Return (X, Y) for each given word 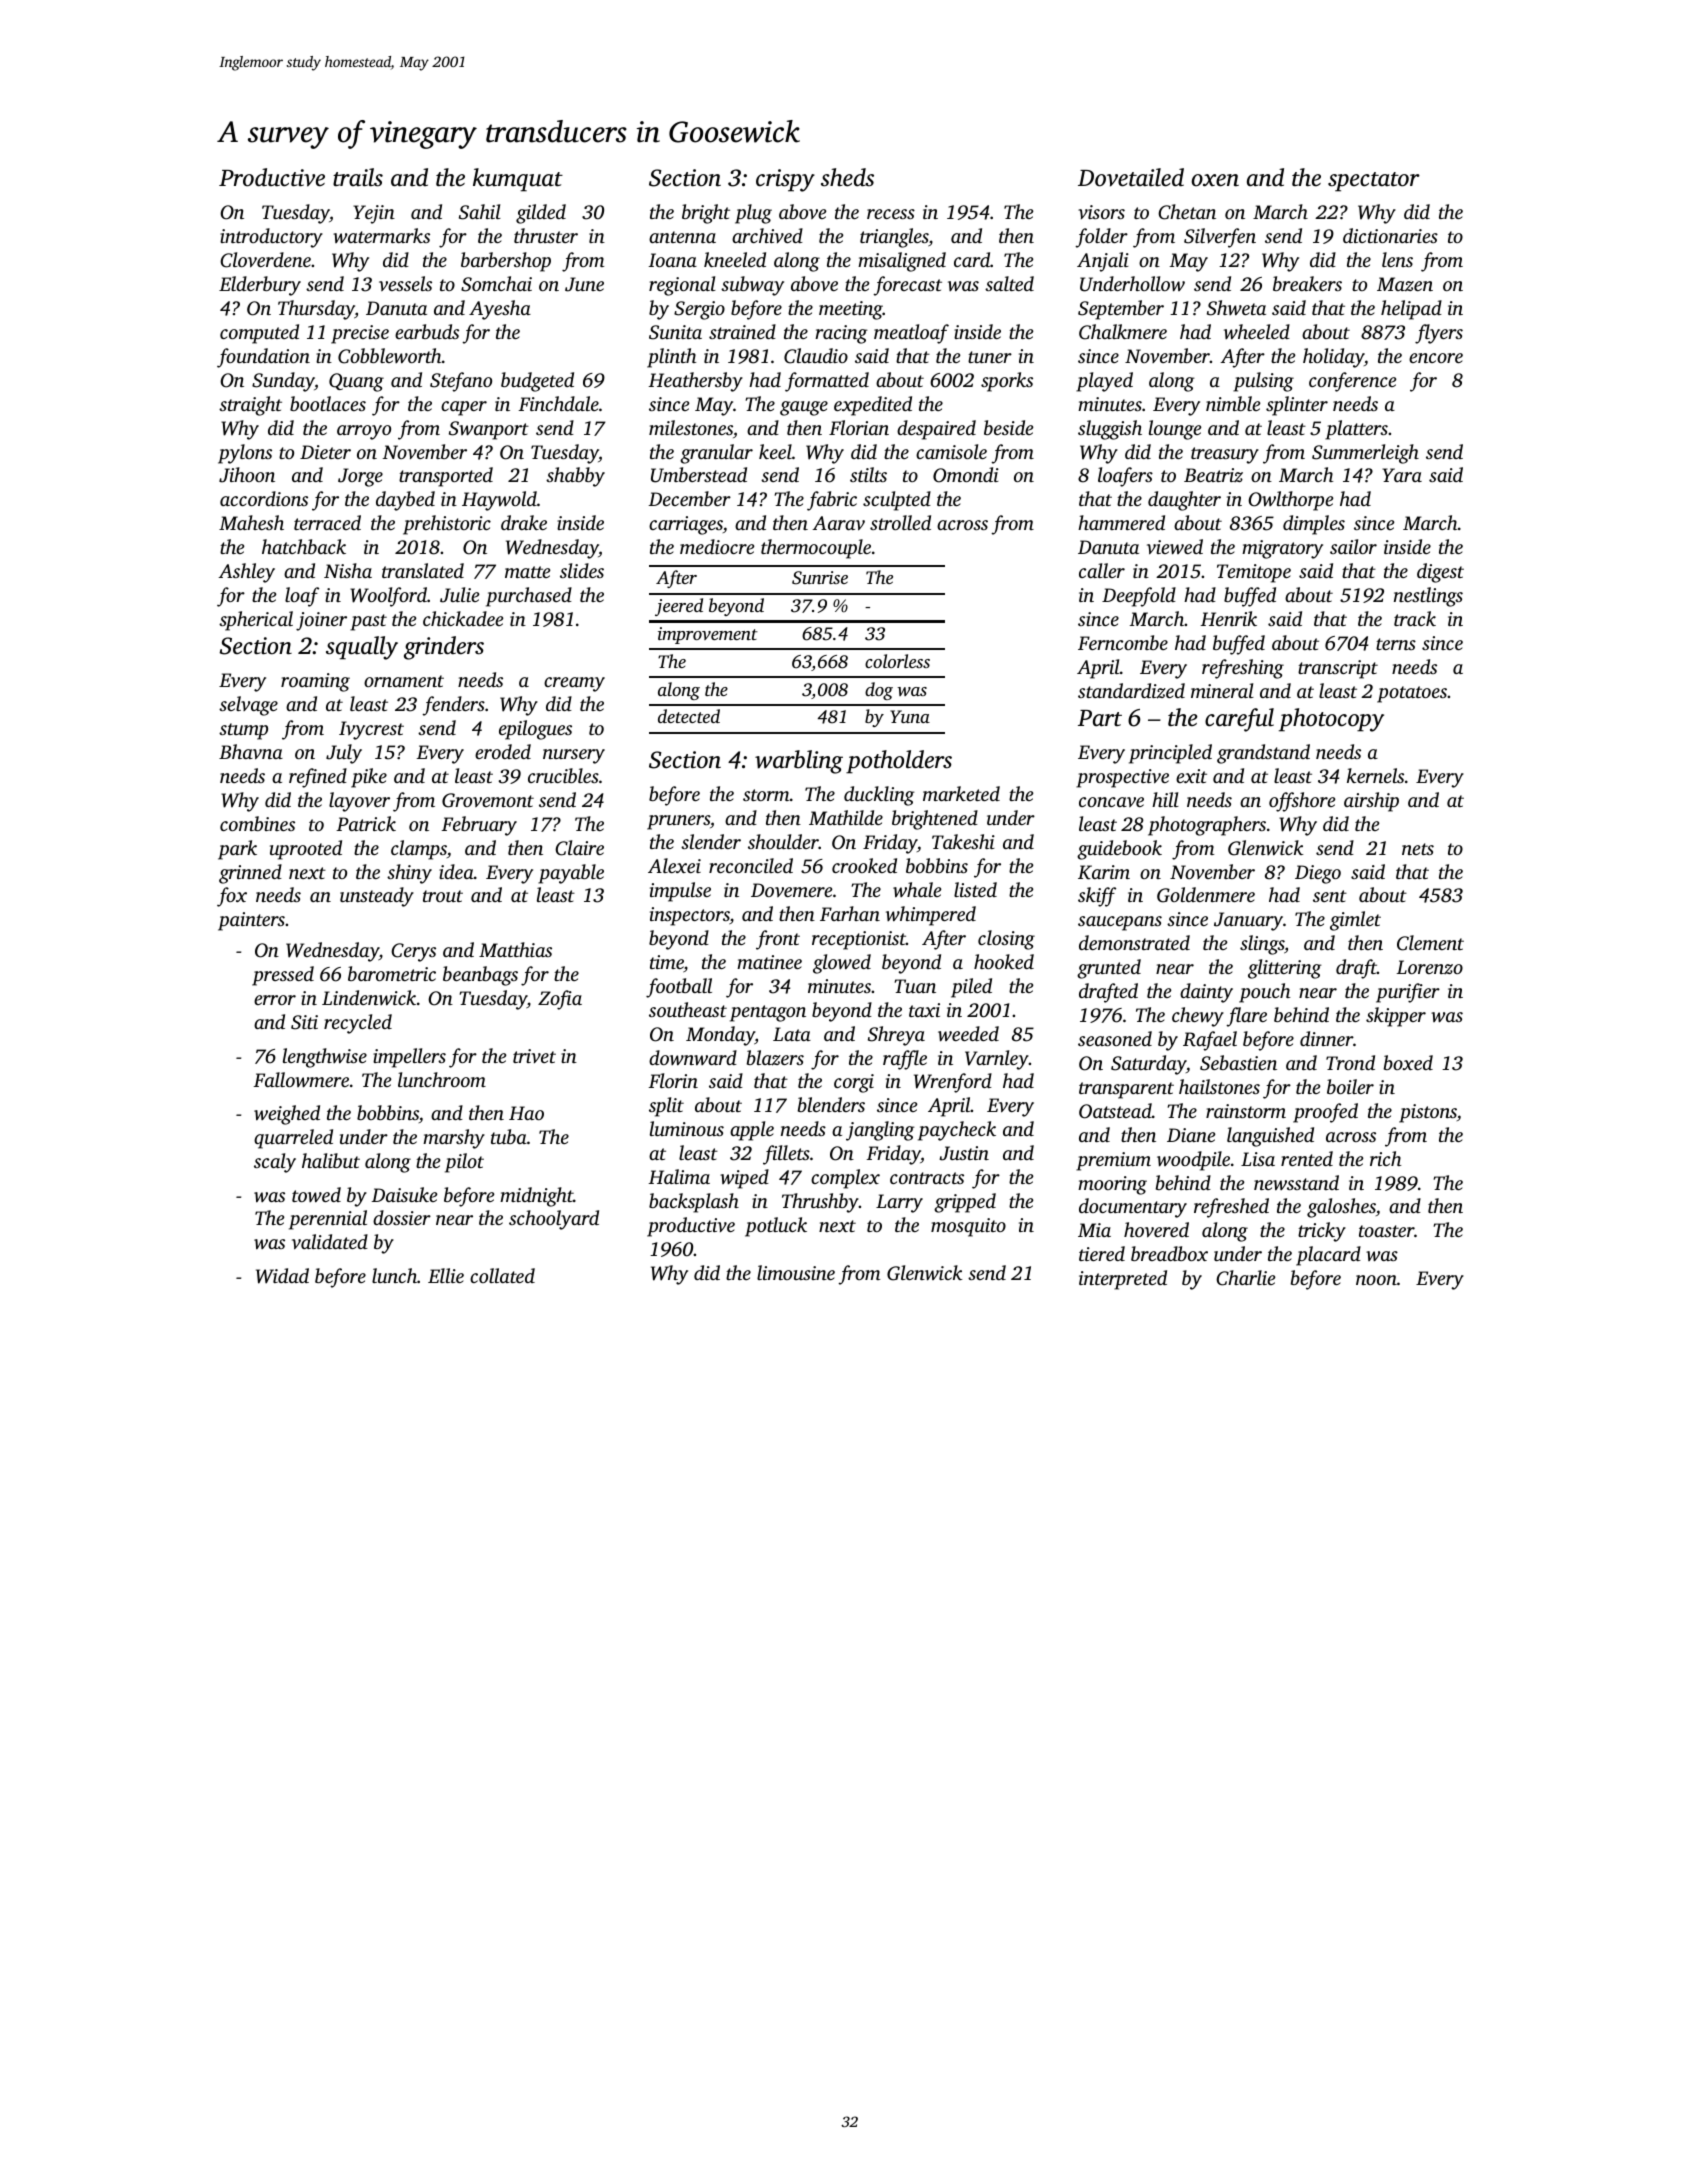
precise (360, 334)
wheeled (1257, 332)
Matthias (515, 949)
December (689, 498)
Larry (899, 1203)
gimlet (1355, 921)
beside (1008, 427)
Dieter (325, 452)
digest (1440, 573)
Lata (792, 1034)
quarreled (293, 1139)
